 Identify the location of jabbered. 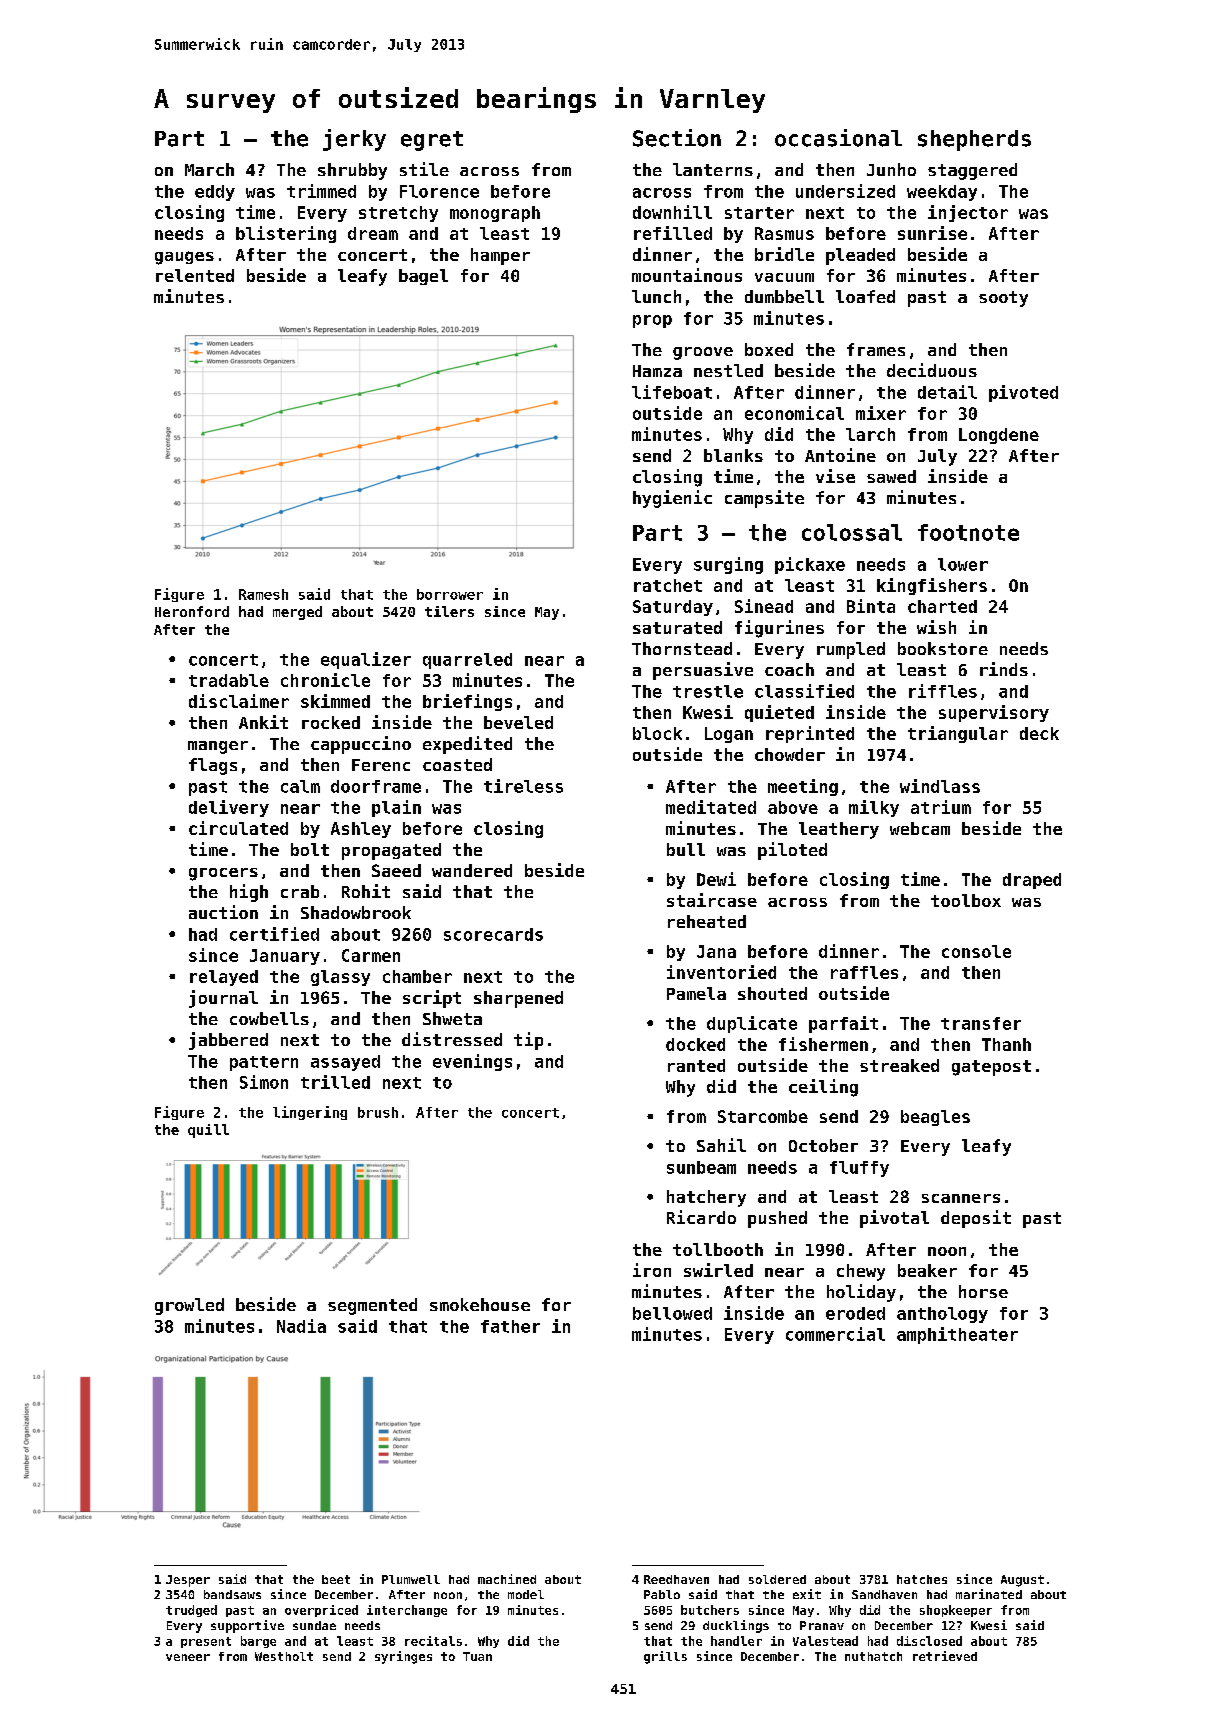
(228, 1041).
